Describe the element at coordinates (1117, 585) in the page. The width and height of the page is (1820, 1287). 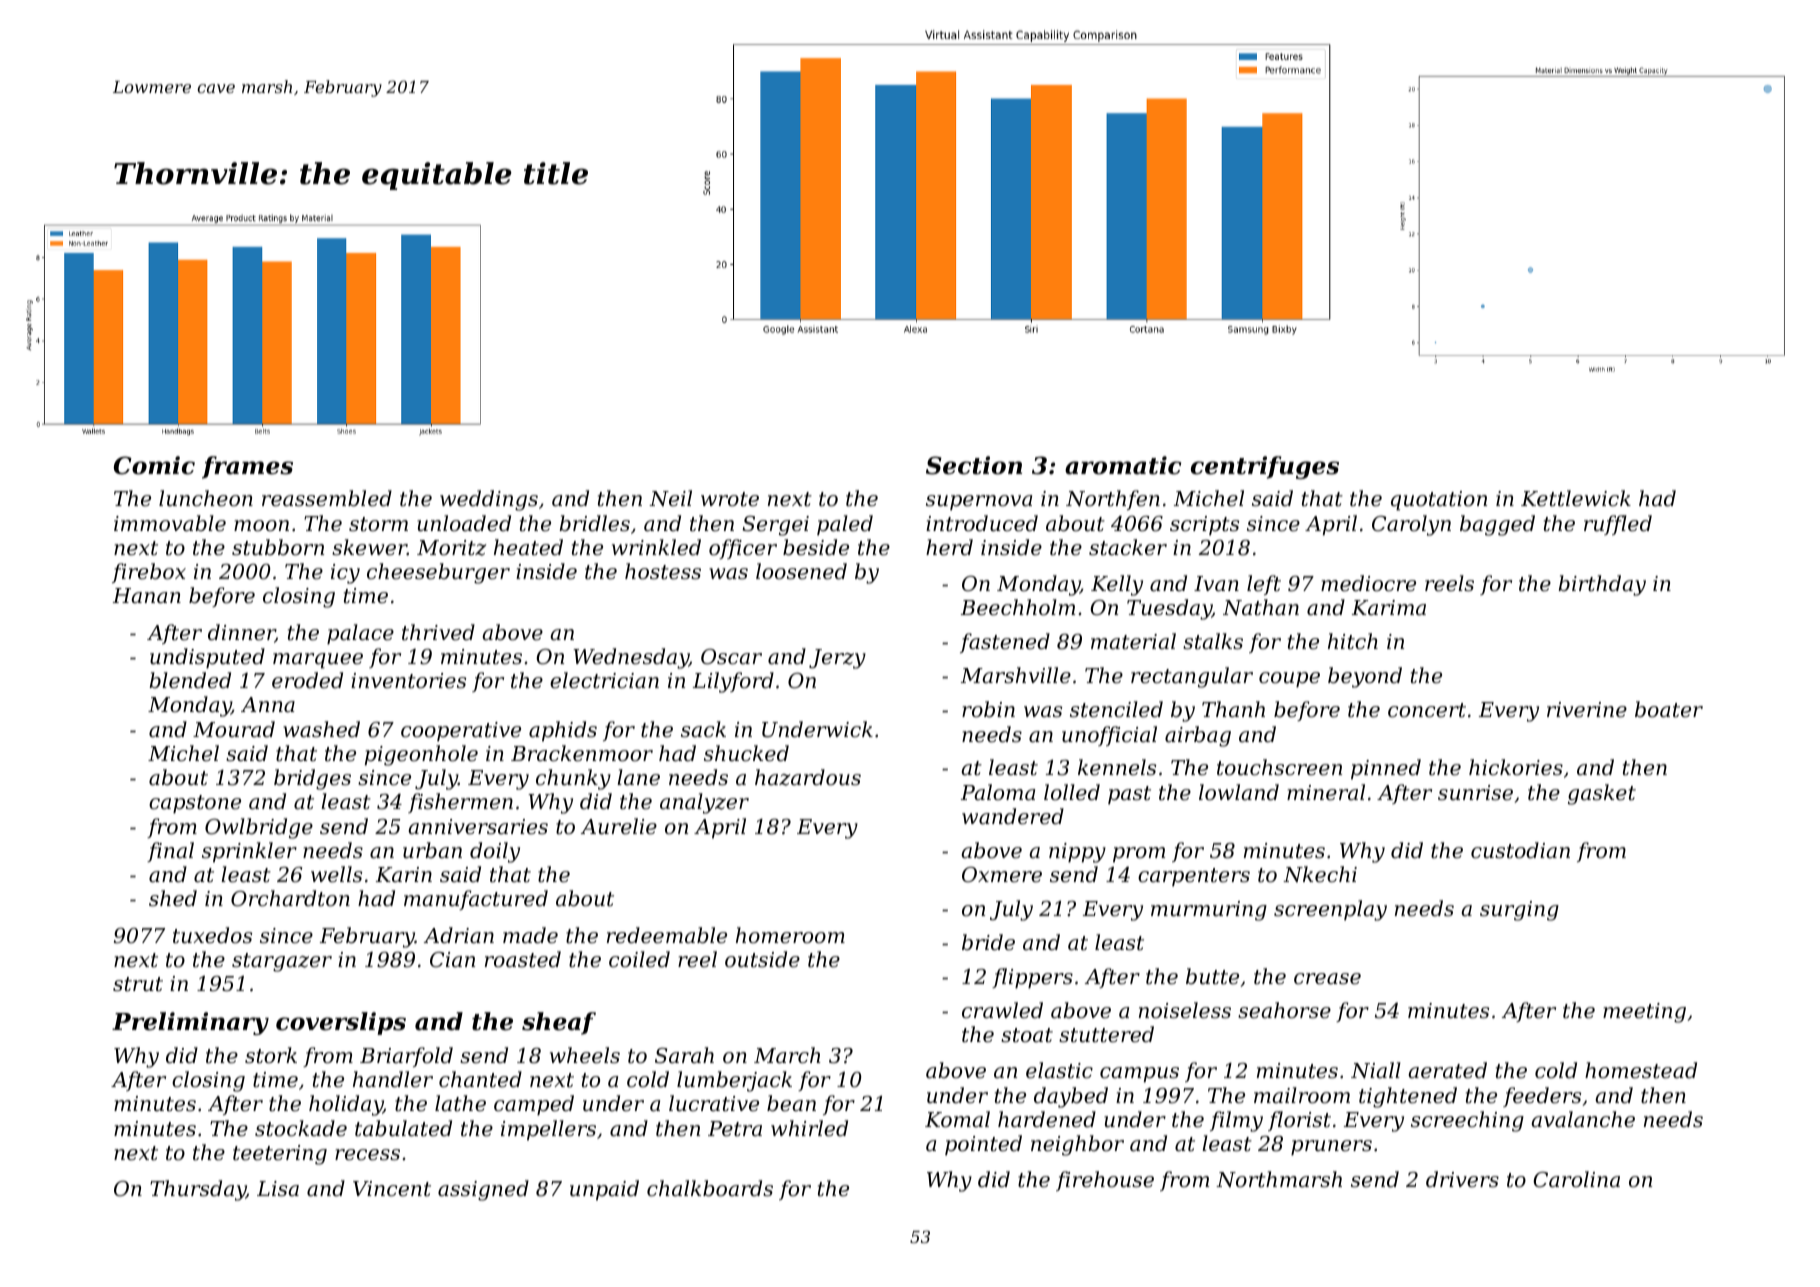
I see `Kelly` at that location.
